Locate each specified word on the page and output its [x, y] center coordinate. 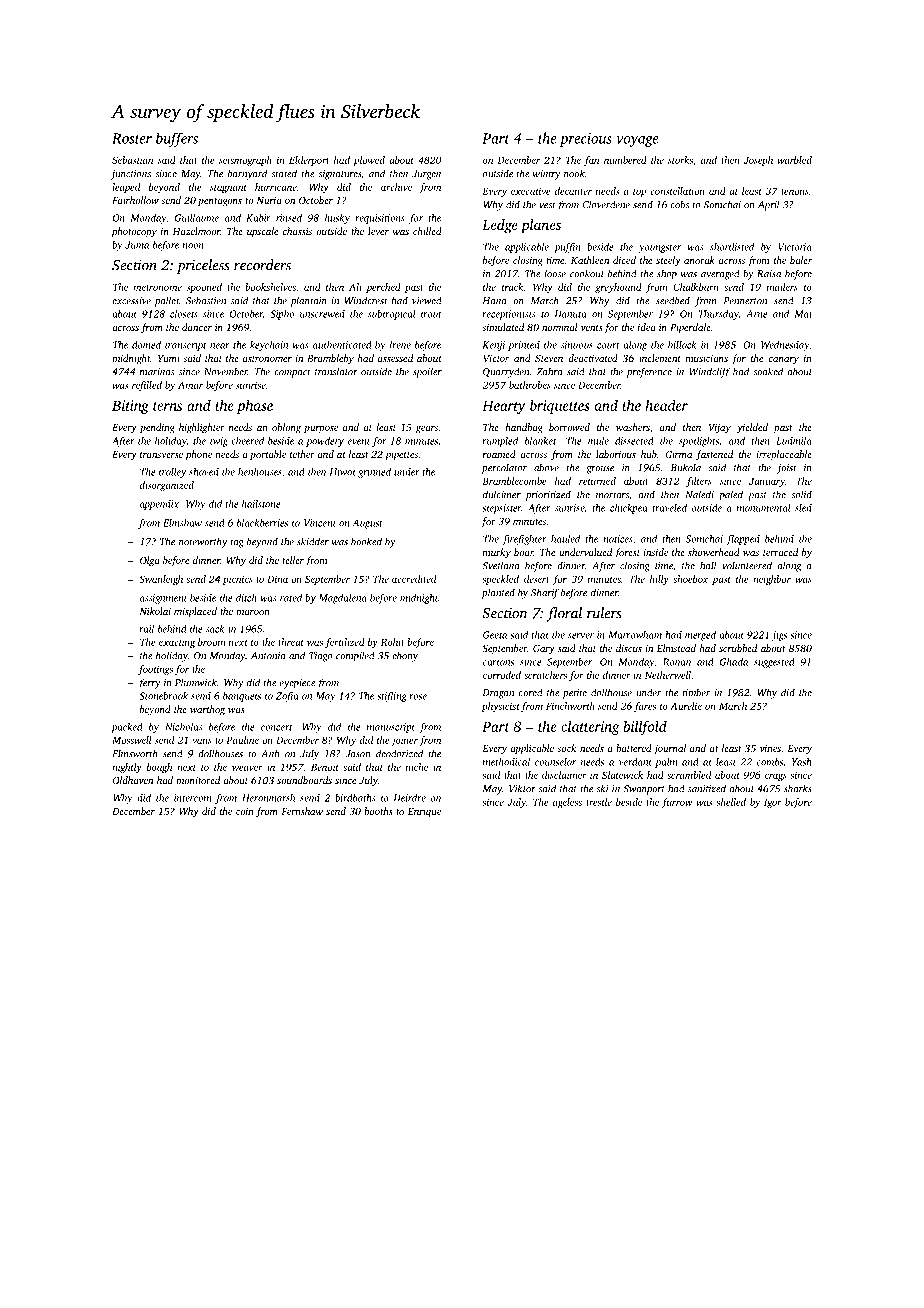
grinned [374, 473]
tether [302, 454]
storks [680, 160]
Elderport [309, 161]
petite [575, 694]
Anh [270, 753]
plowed [369, 161]
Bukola [686, 467]
